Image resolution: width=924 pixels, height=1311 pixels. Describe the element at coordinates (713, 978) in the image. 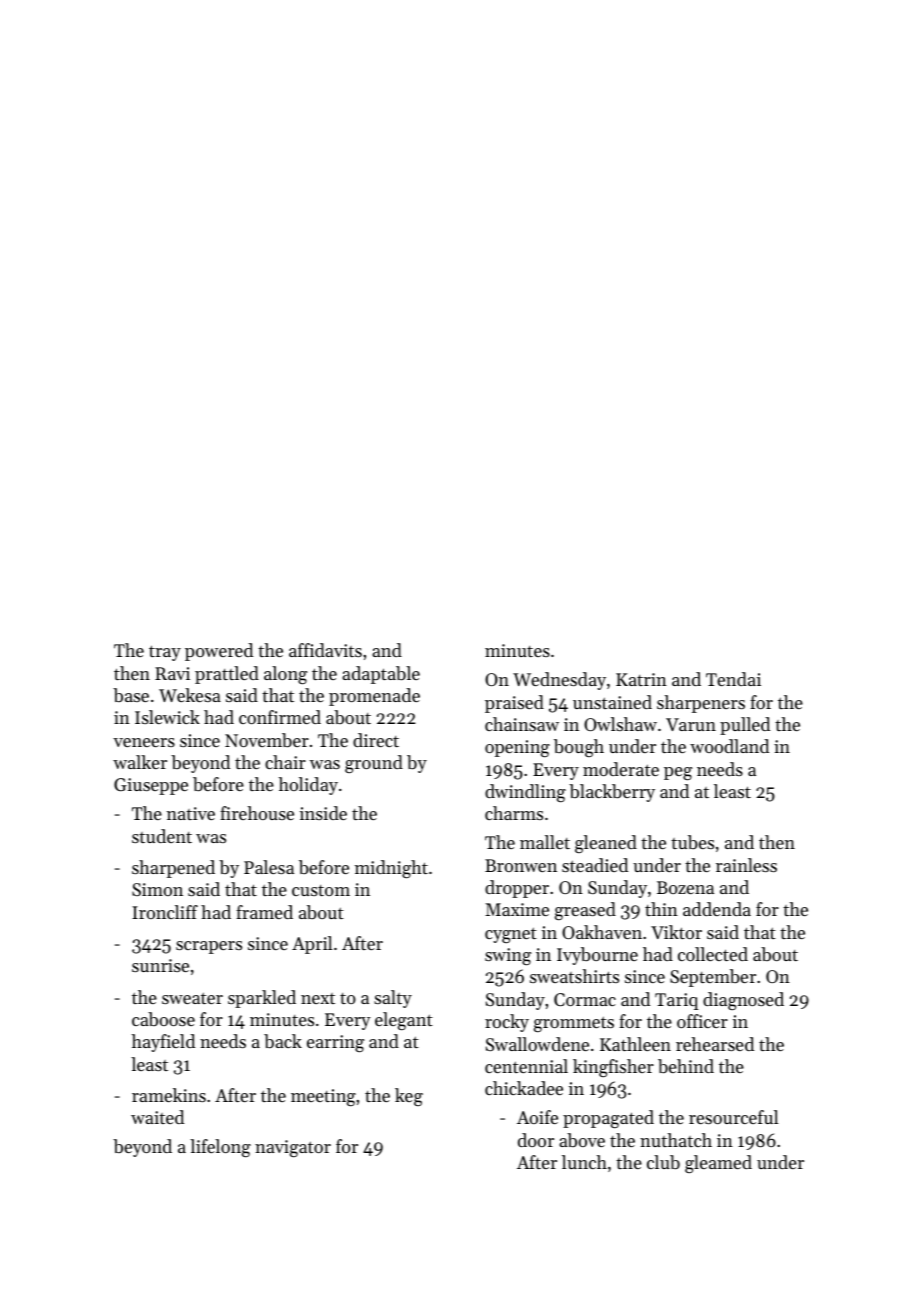

I see `September` at that location.
